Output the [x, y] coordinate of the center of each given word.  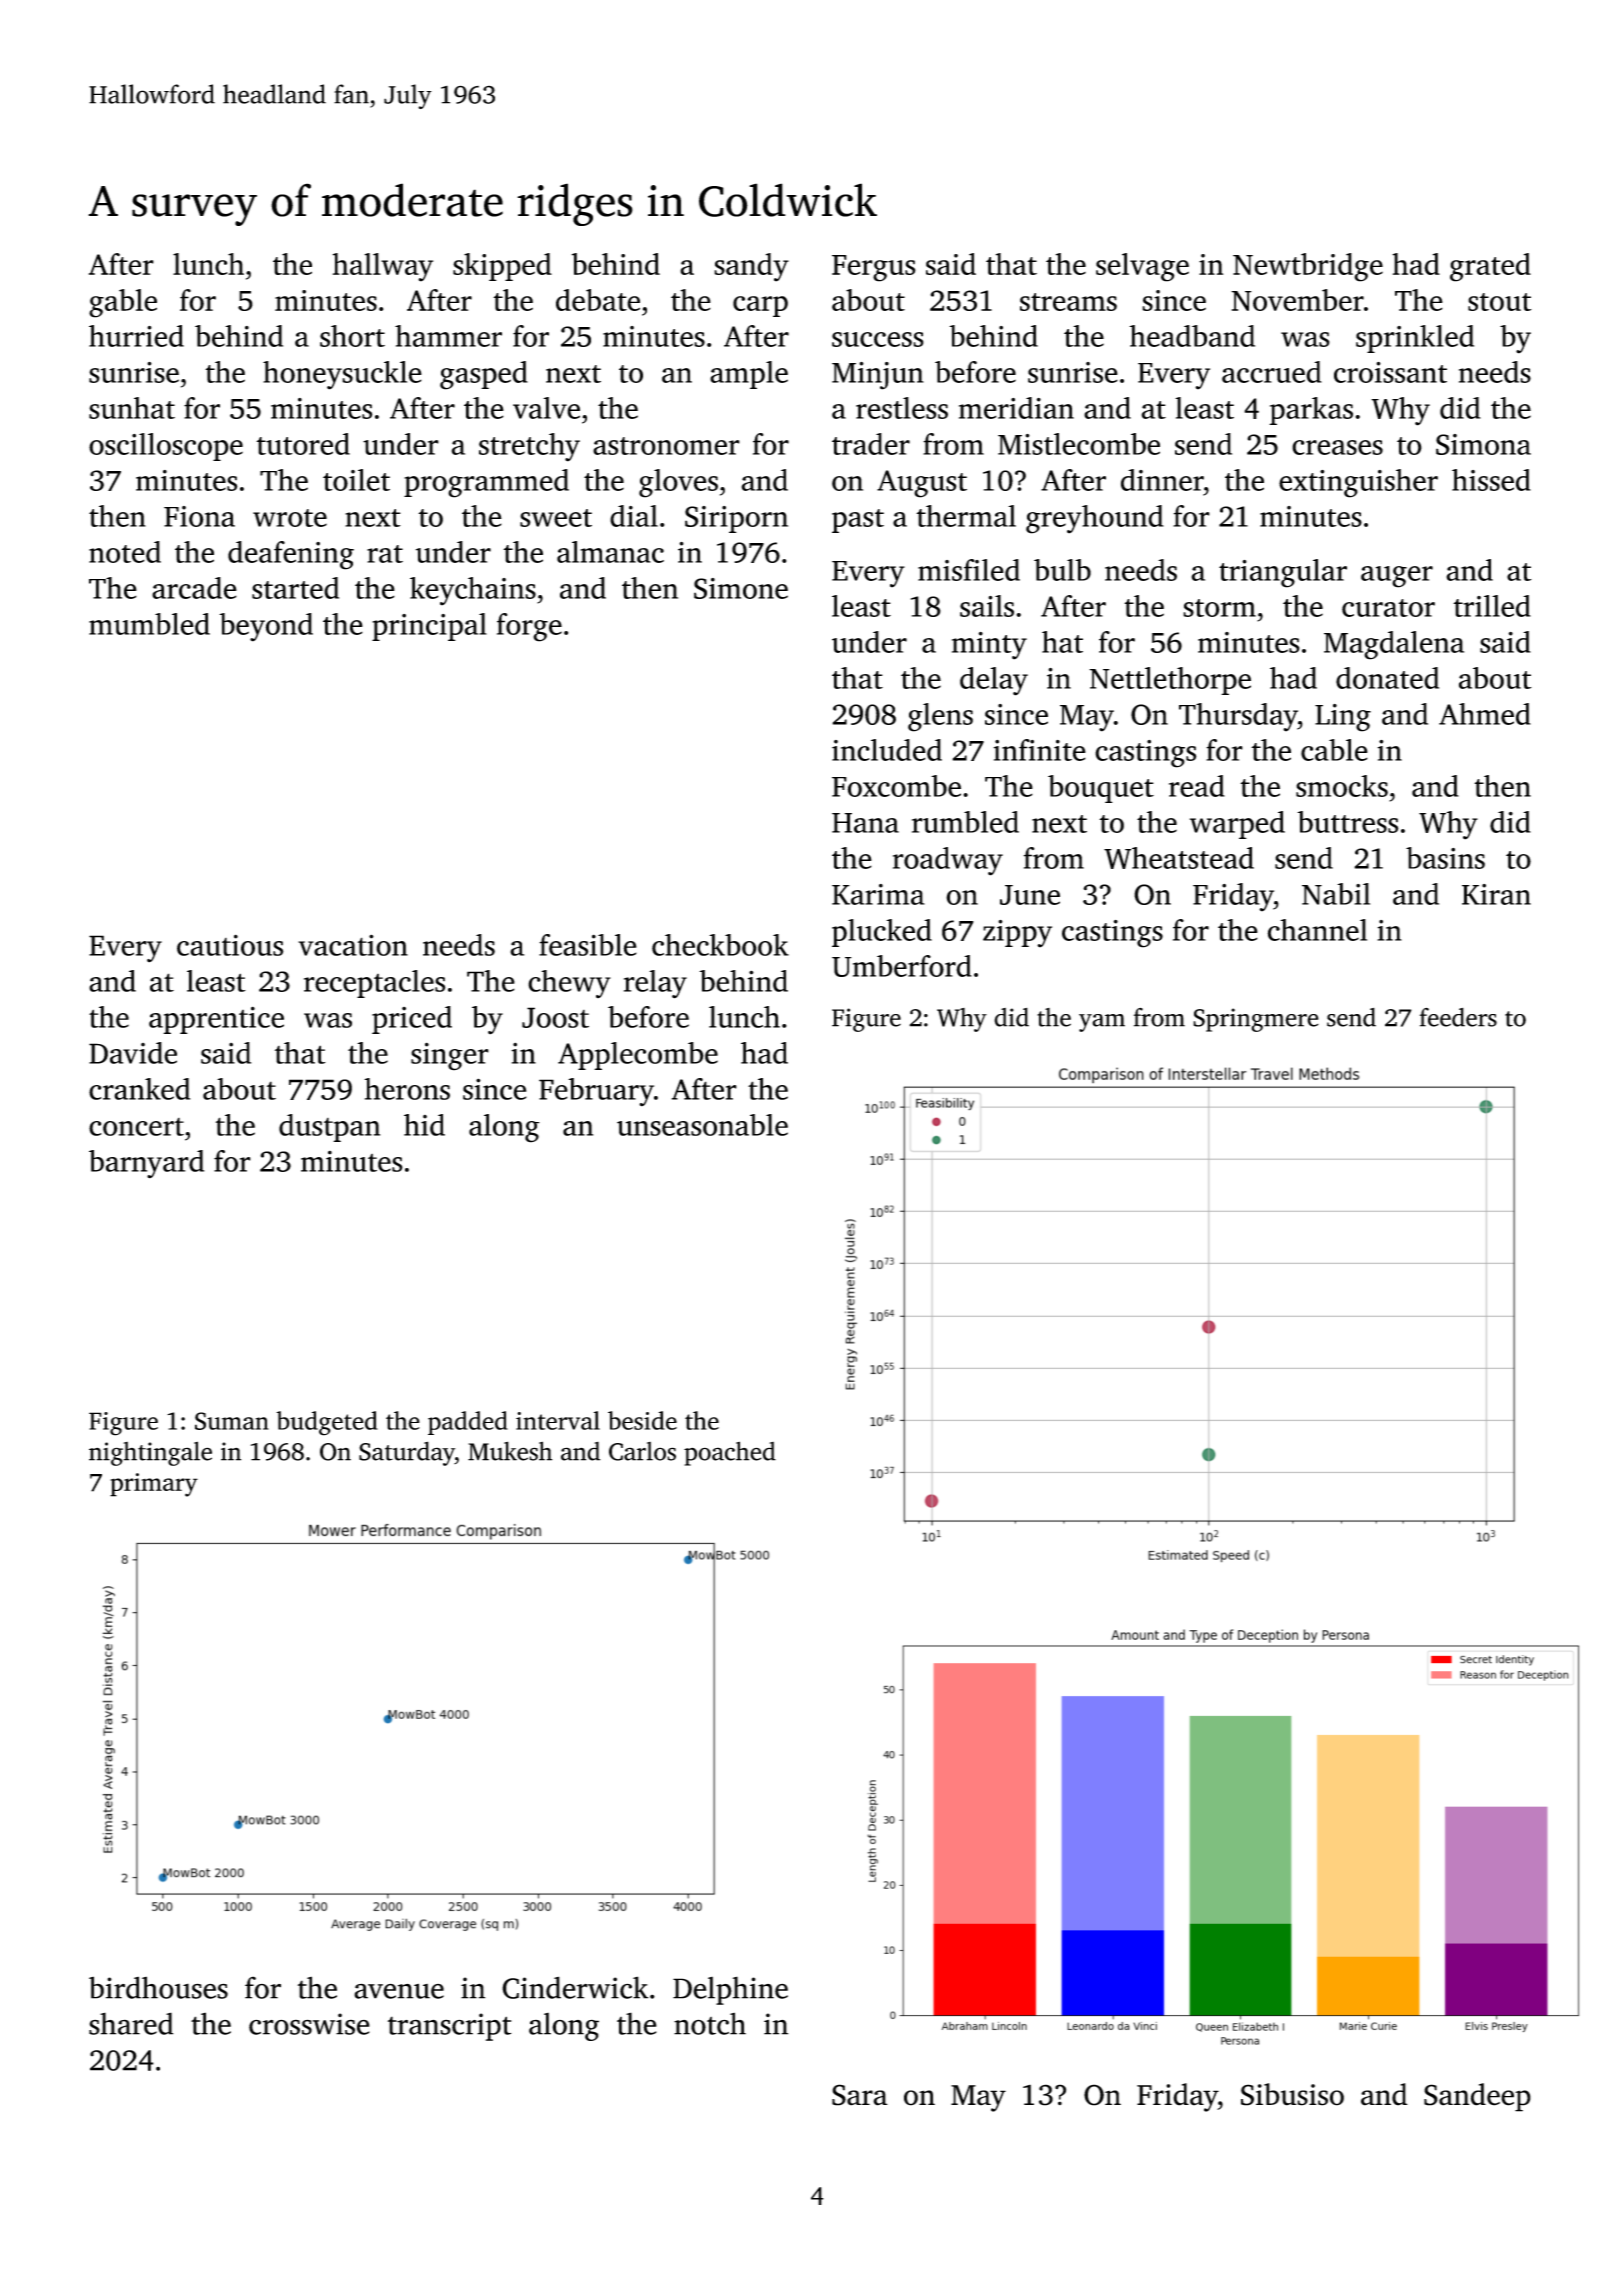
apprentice [216, 1020]
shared [131, 2023]
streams [1068, 302]
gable [123, 303]
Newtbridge [1308, 267]
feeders [1458, 1017]
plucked [882, 933]
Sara [860, 2095]
